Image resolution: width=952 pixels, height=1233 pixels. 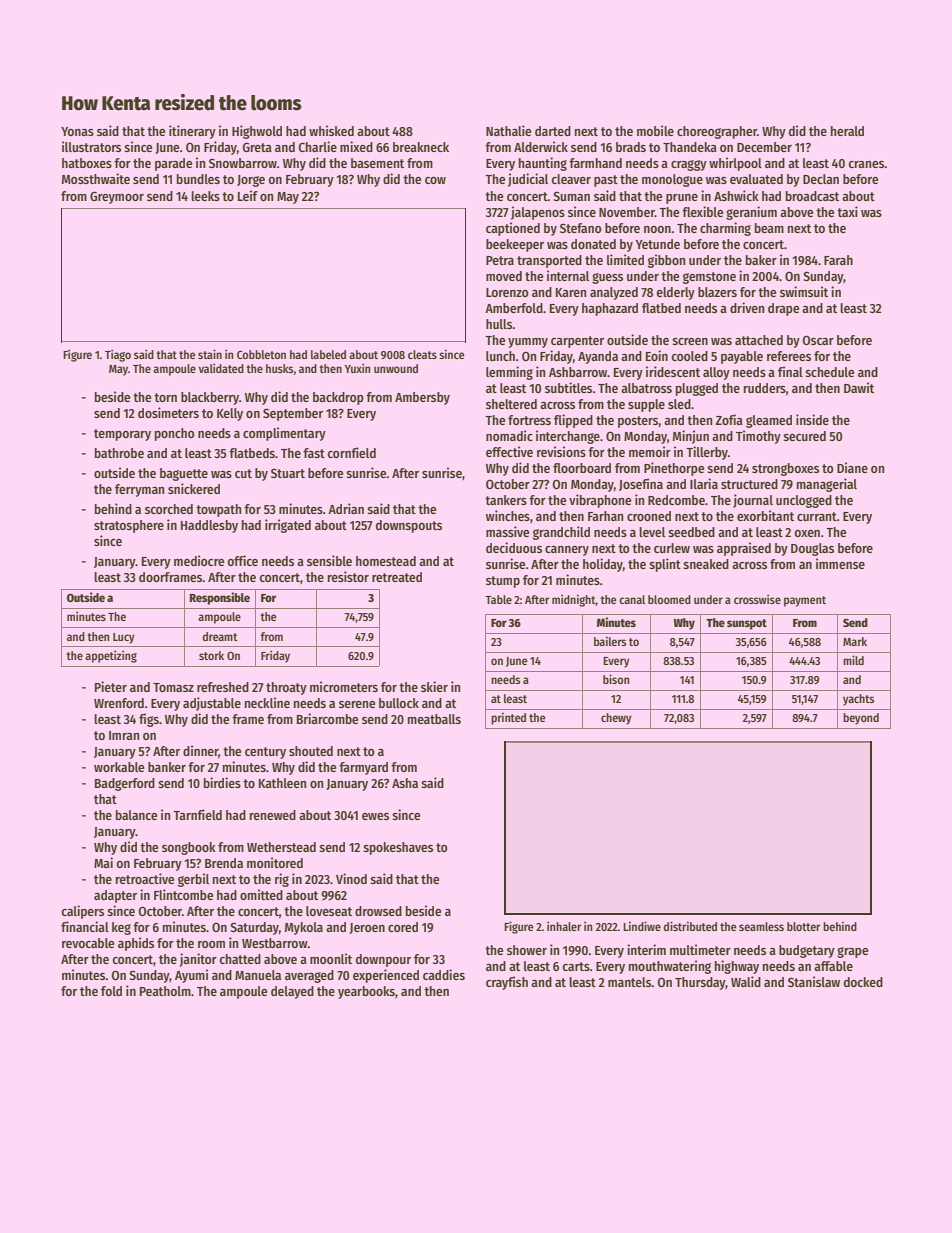 What do you see at coordinates (199, 560) in the page?
I see `mediocre` at bounding box center [199, 560].
